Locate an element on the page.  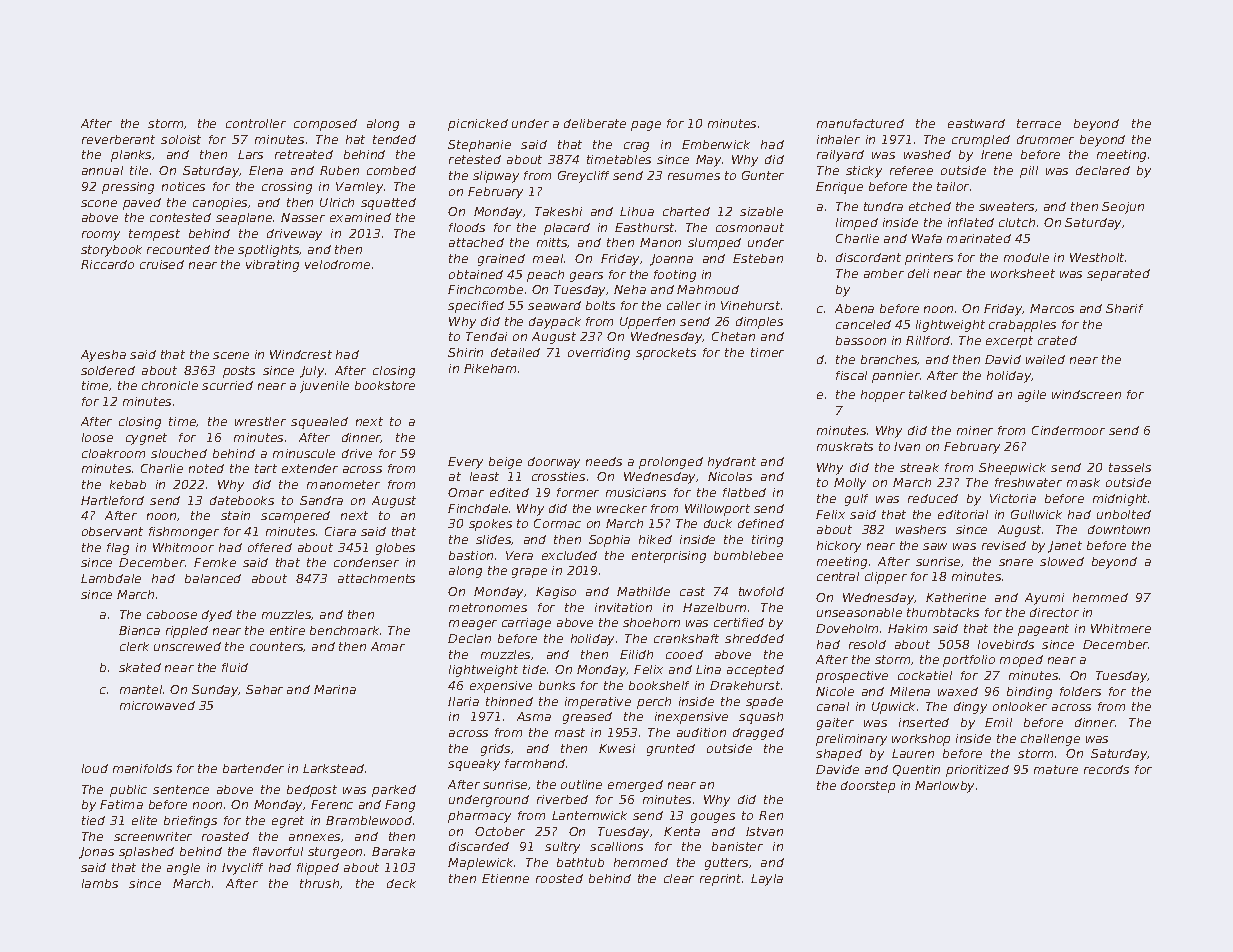
annexes is located at coordinates (314, 837).
